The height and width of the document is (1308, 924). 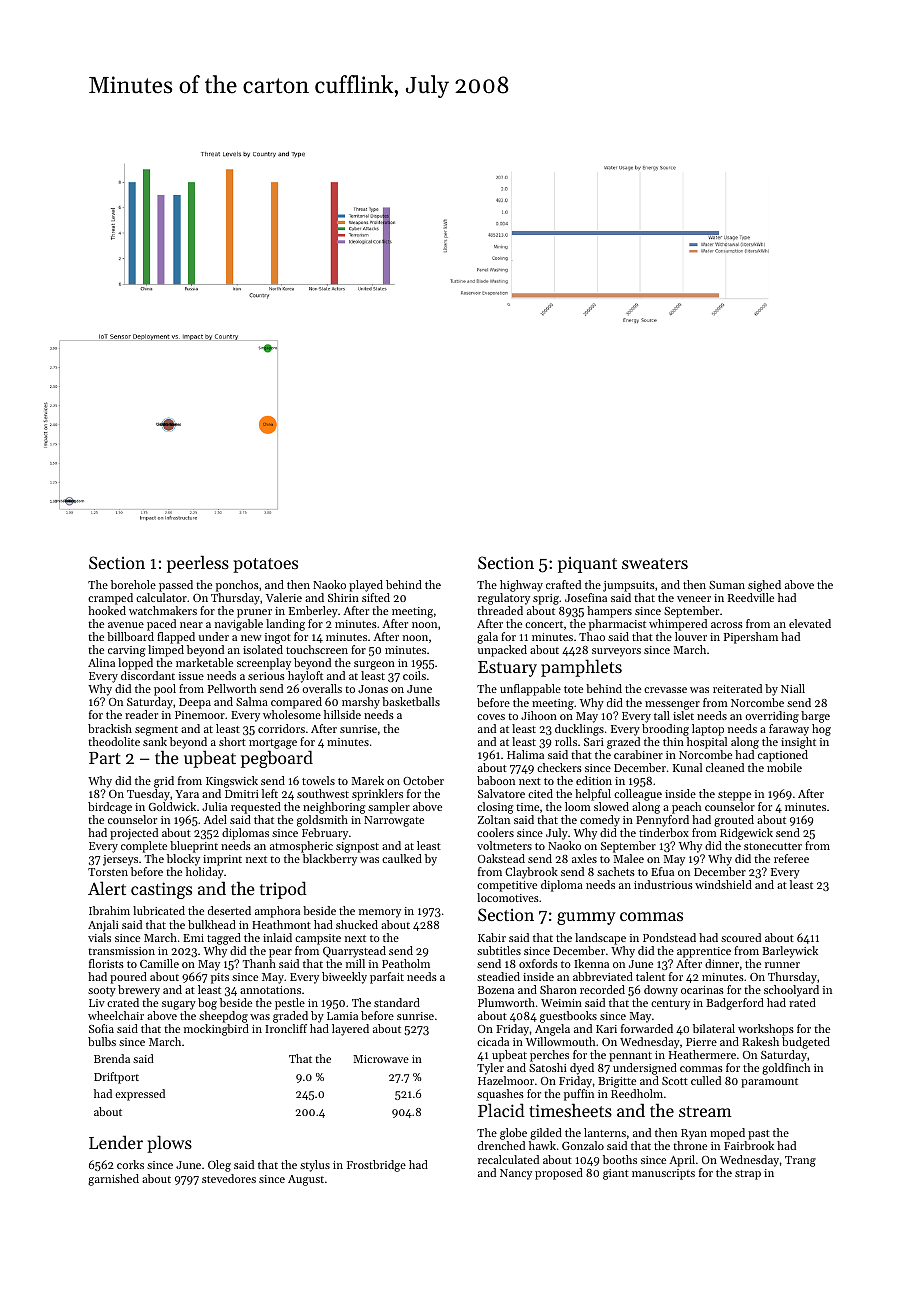 What do you see at coordinates (790, 952) in the document?
I see `Barleywick` at bounding box center [790, 952].
